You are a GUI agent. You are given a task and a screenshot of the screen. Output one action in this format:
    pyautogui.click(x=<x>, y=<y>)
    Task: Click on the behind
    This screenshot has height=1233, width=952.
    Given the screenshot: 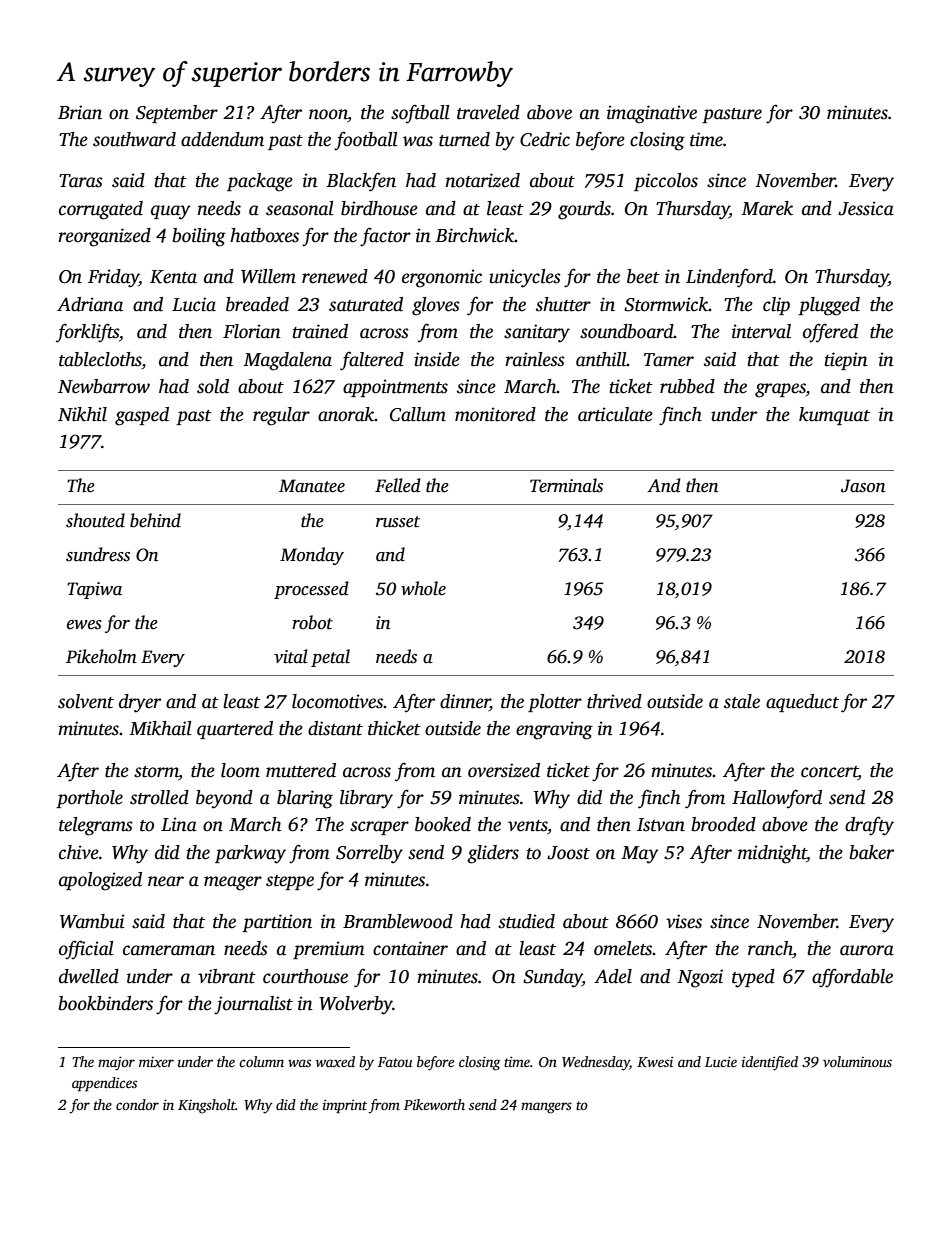 What is the action you would take?
    pyautogui.click(x=155, y=520)
